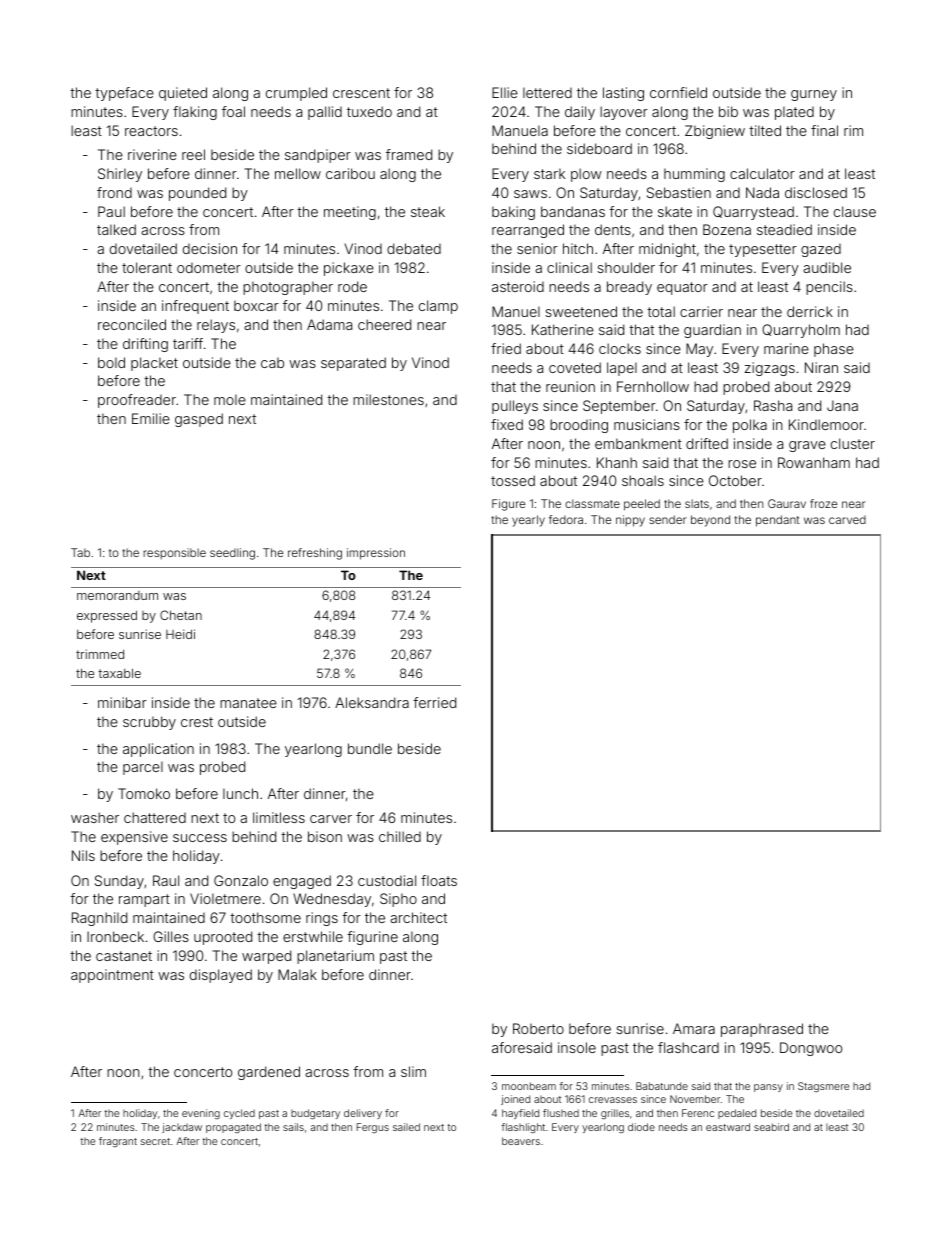  Describe the element at coordinates (762, 1030) in the screenshot. I see `paraphrased` at that location.
